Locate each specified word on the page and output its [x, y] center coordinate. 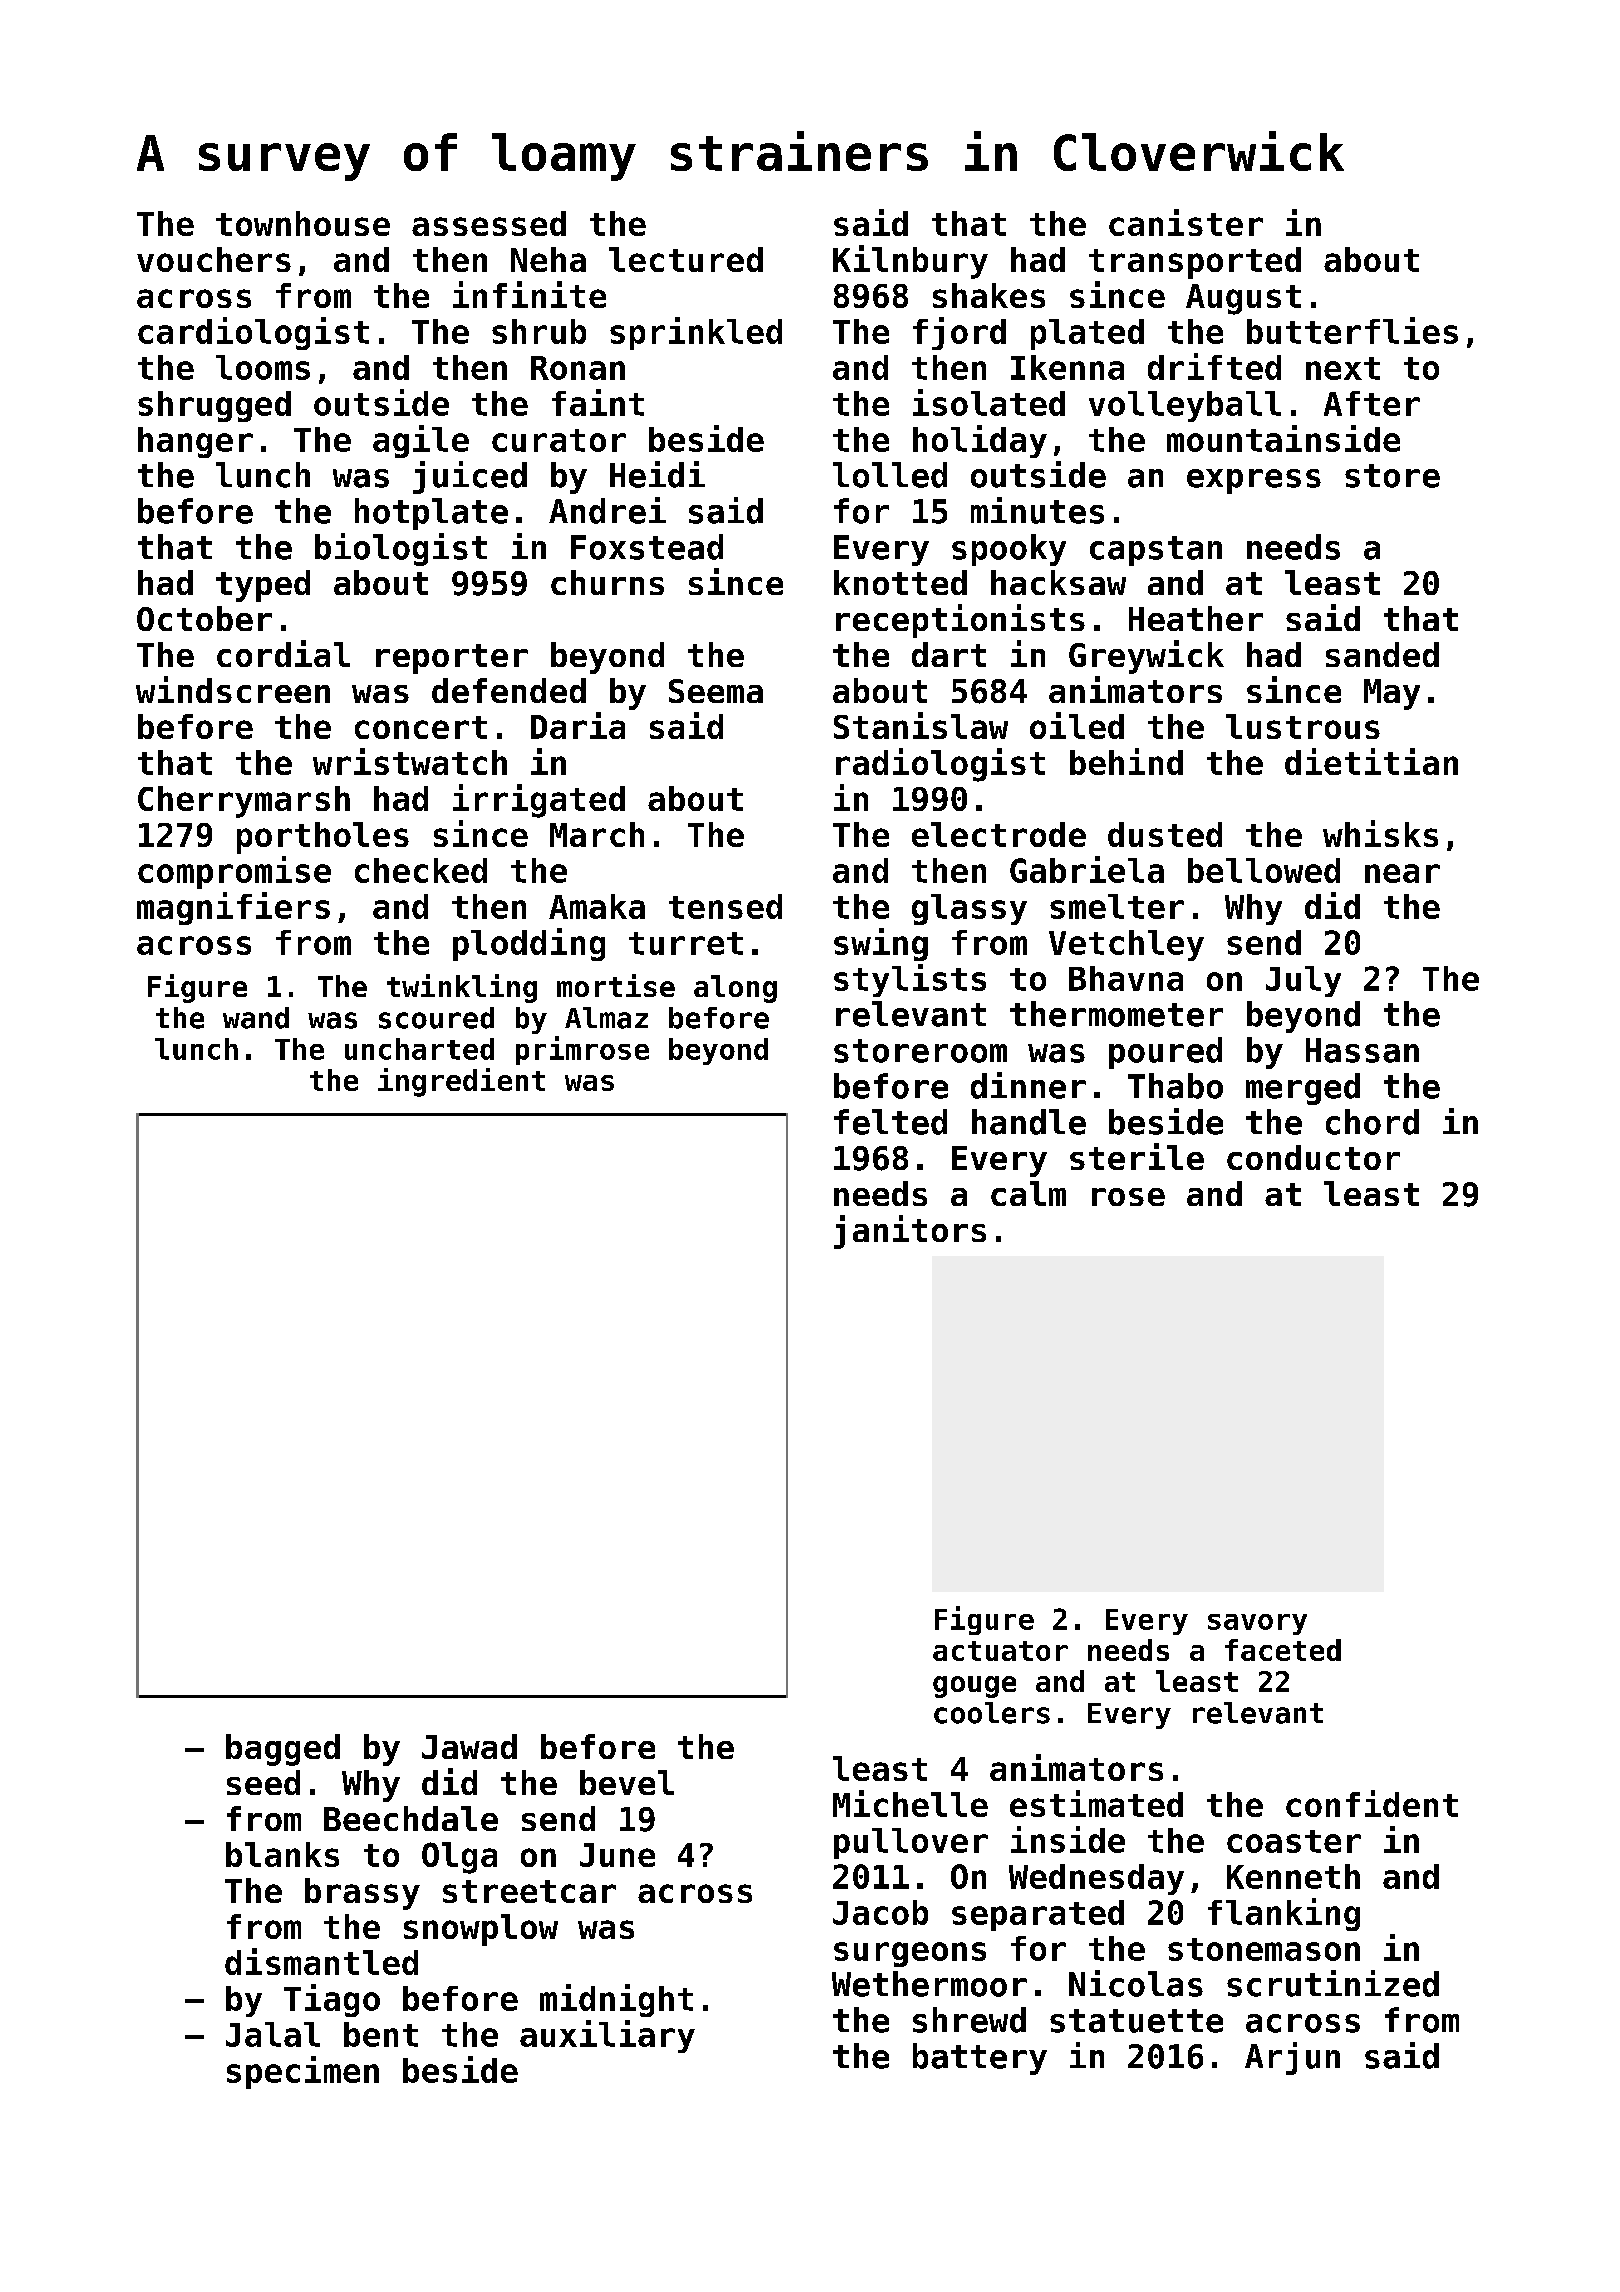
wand [256, 1018]
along [735, 989]
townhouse [303, 223]
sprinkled [696, 333]
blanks [282, 1854]
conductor [1313, 1157]
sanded [1382, 654]
